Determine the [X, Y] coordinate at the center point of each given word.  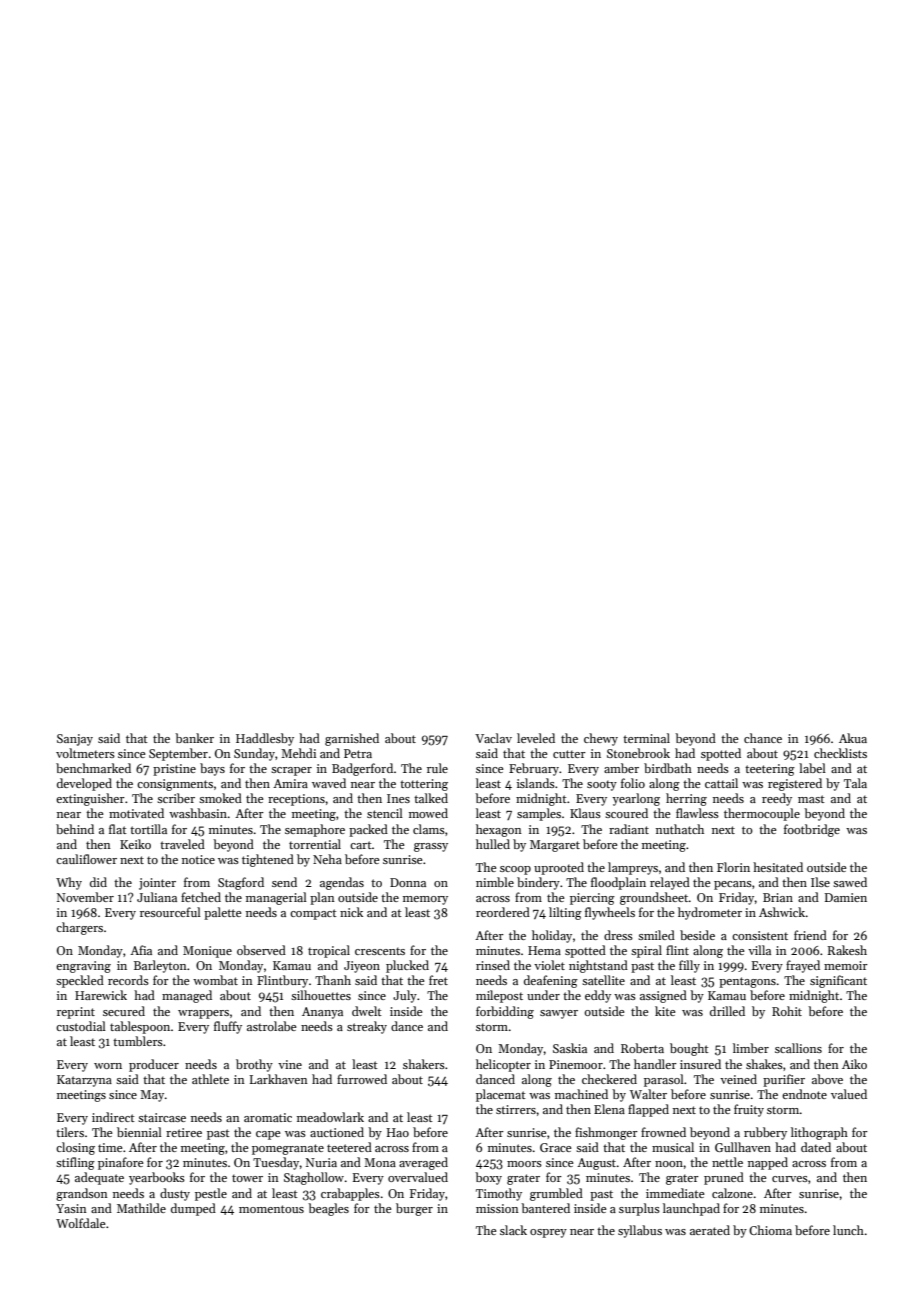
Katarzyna [84, 1081]
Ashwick [782, 912]
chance [763, 738]
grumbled [556, 1194]
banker [194, 738]
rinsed [493, 965]
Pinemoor [576, 1064]
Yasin [71, 1208]
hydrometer [710, 913]
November [85, 897]
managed [187, 996]
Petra [358, 753]
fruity [749, 1110]
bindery [538, 883]
